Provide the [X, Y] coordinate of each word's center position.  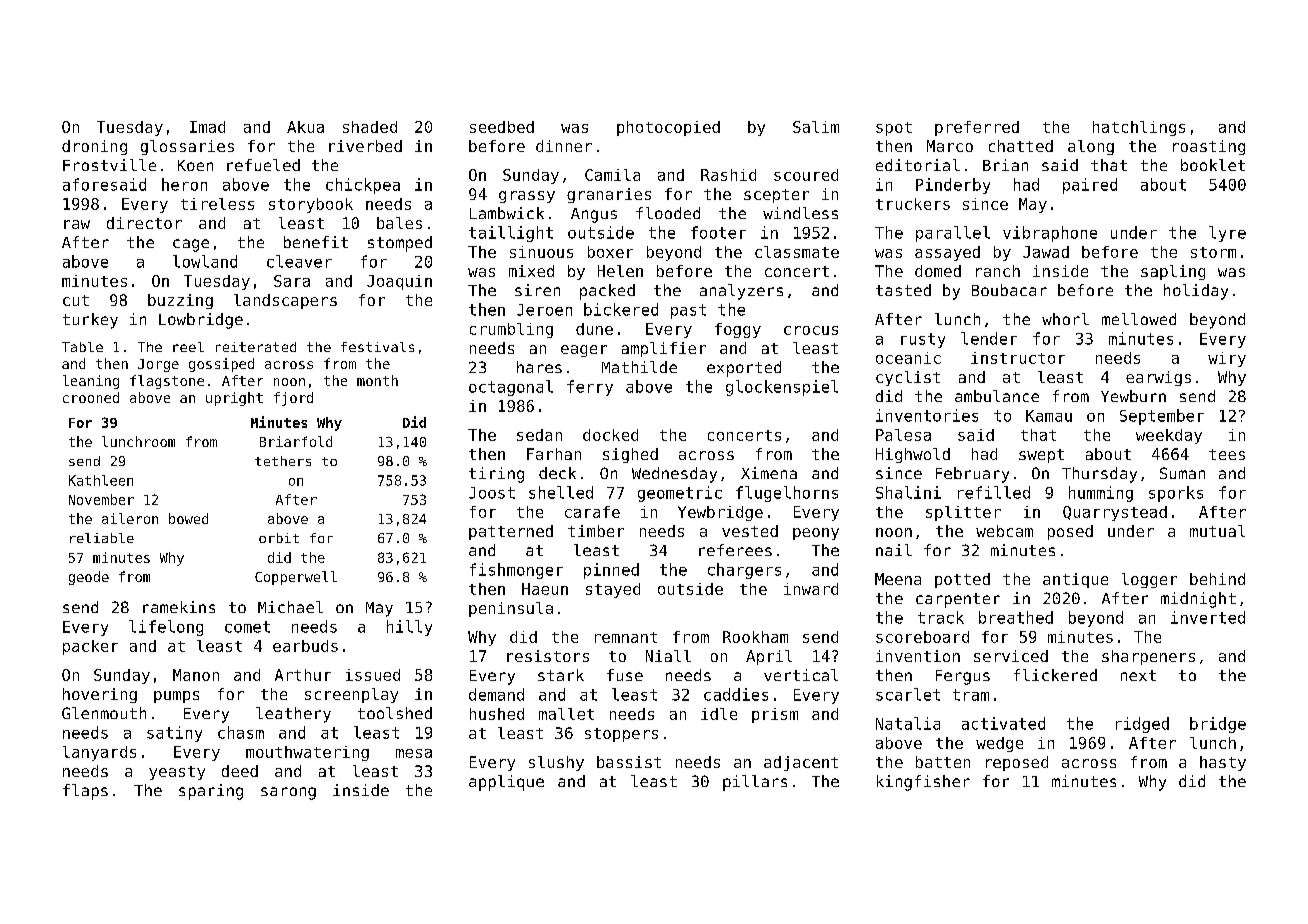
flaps [85, 792]
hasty [1223, 763]
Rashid [728, 175]
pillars [755, 783]
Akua [305, 127]
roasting [1209, 147]
